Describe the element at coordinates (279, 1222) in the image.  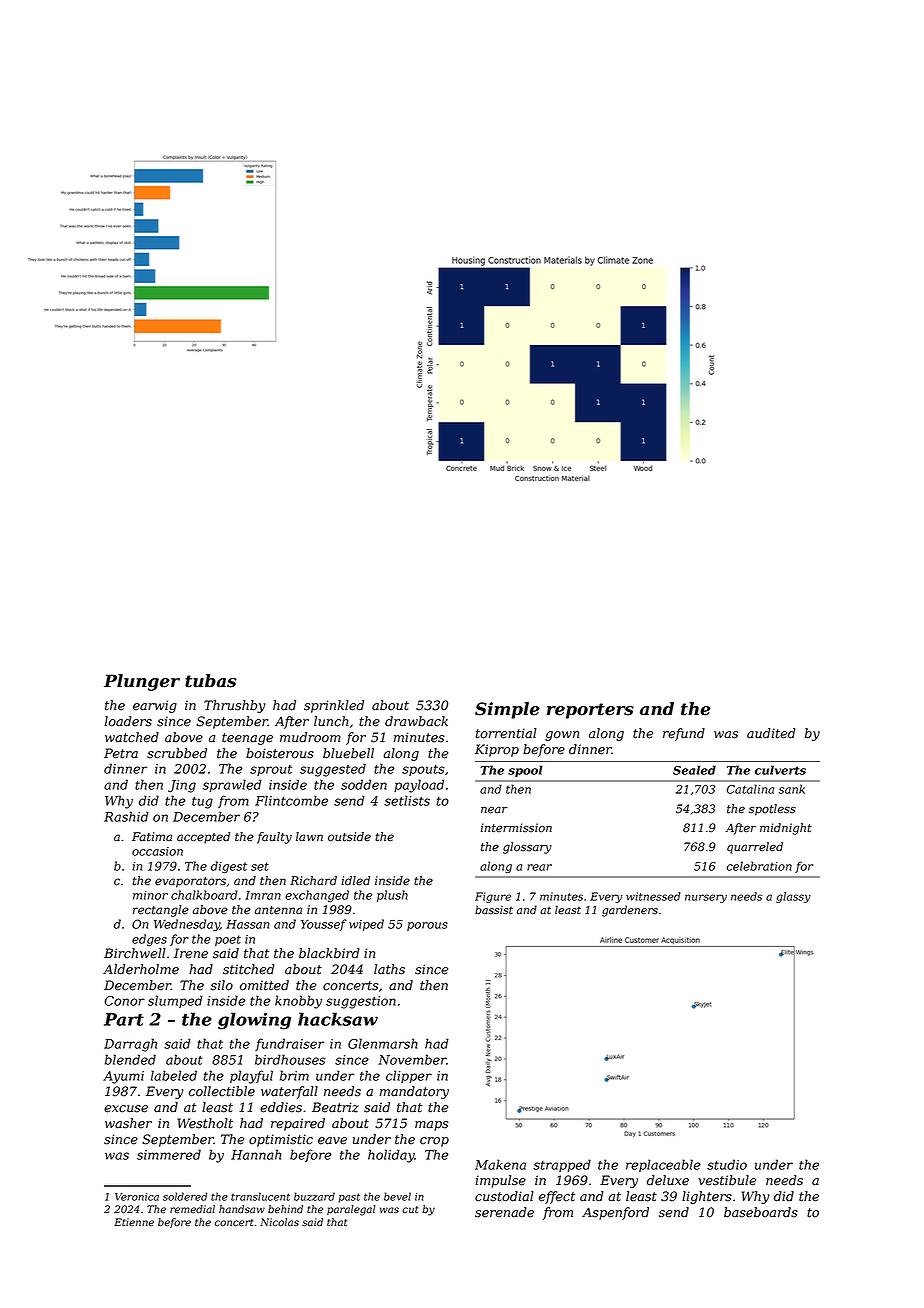
I see `Nicolas` at that location.
